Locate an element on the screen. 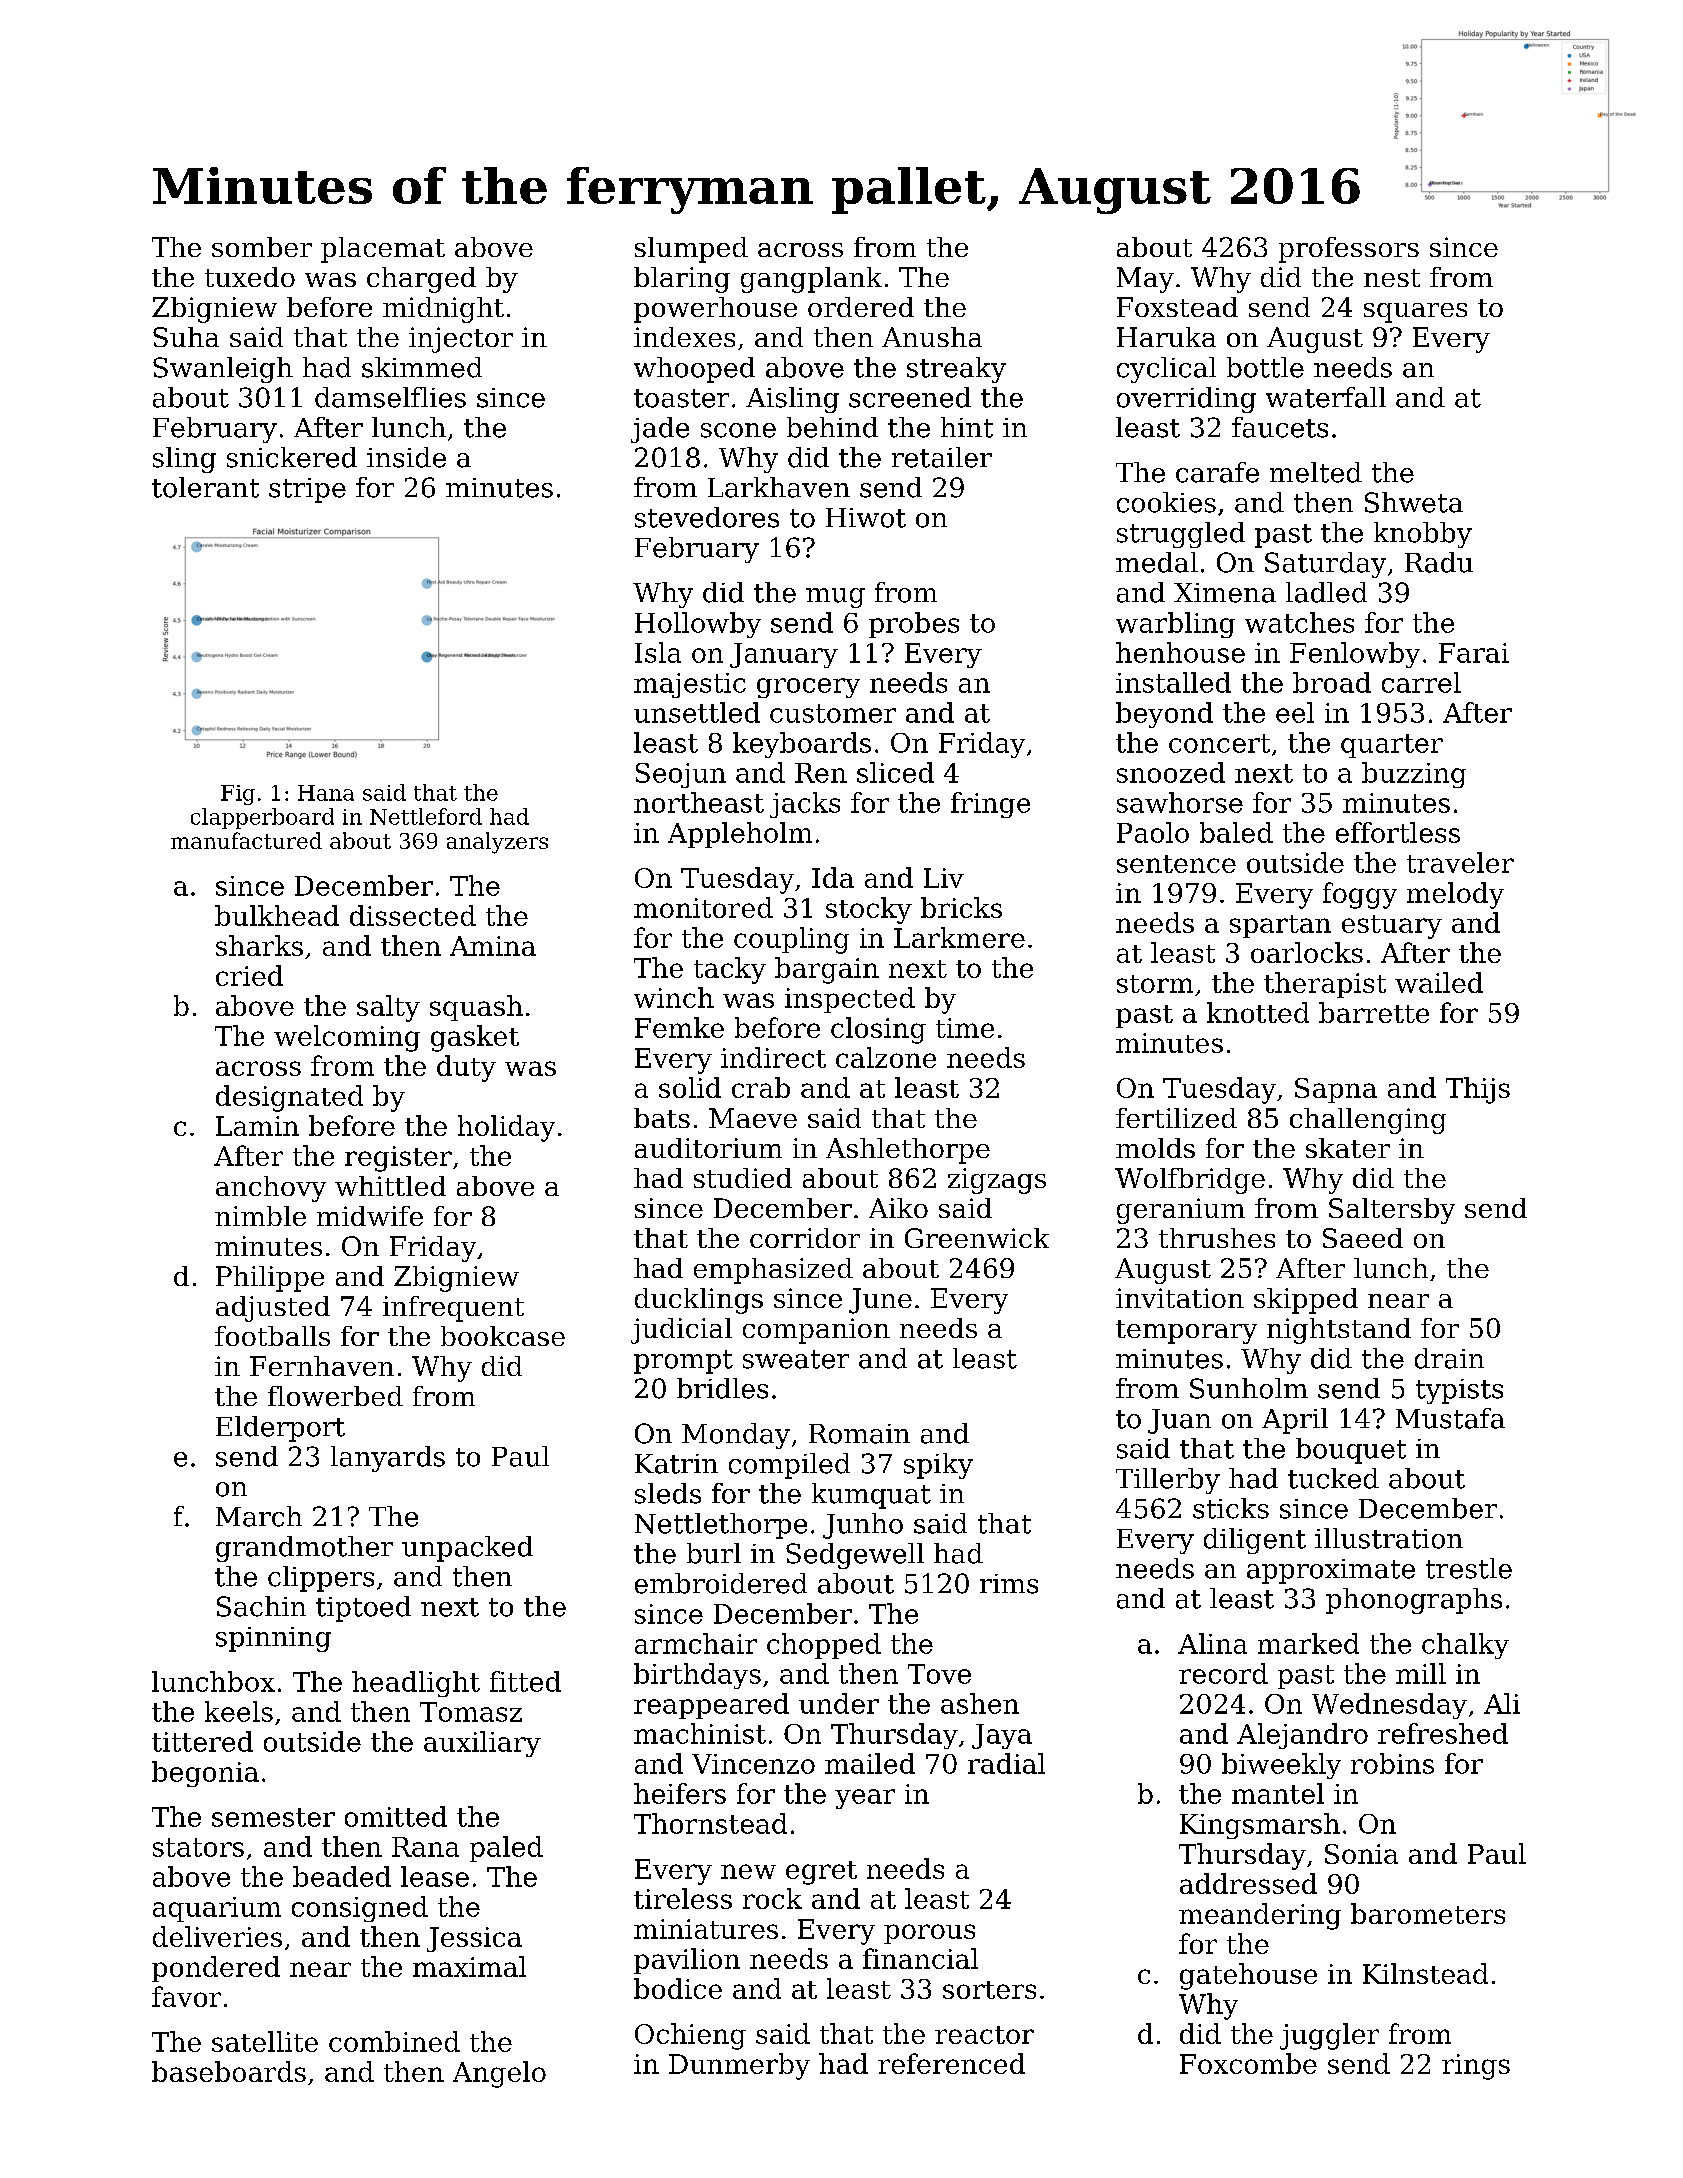 Image resolution: width=1683 pixels, height=2178 pixels. infrequent is located at coordinates (453, 1309).
